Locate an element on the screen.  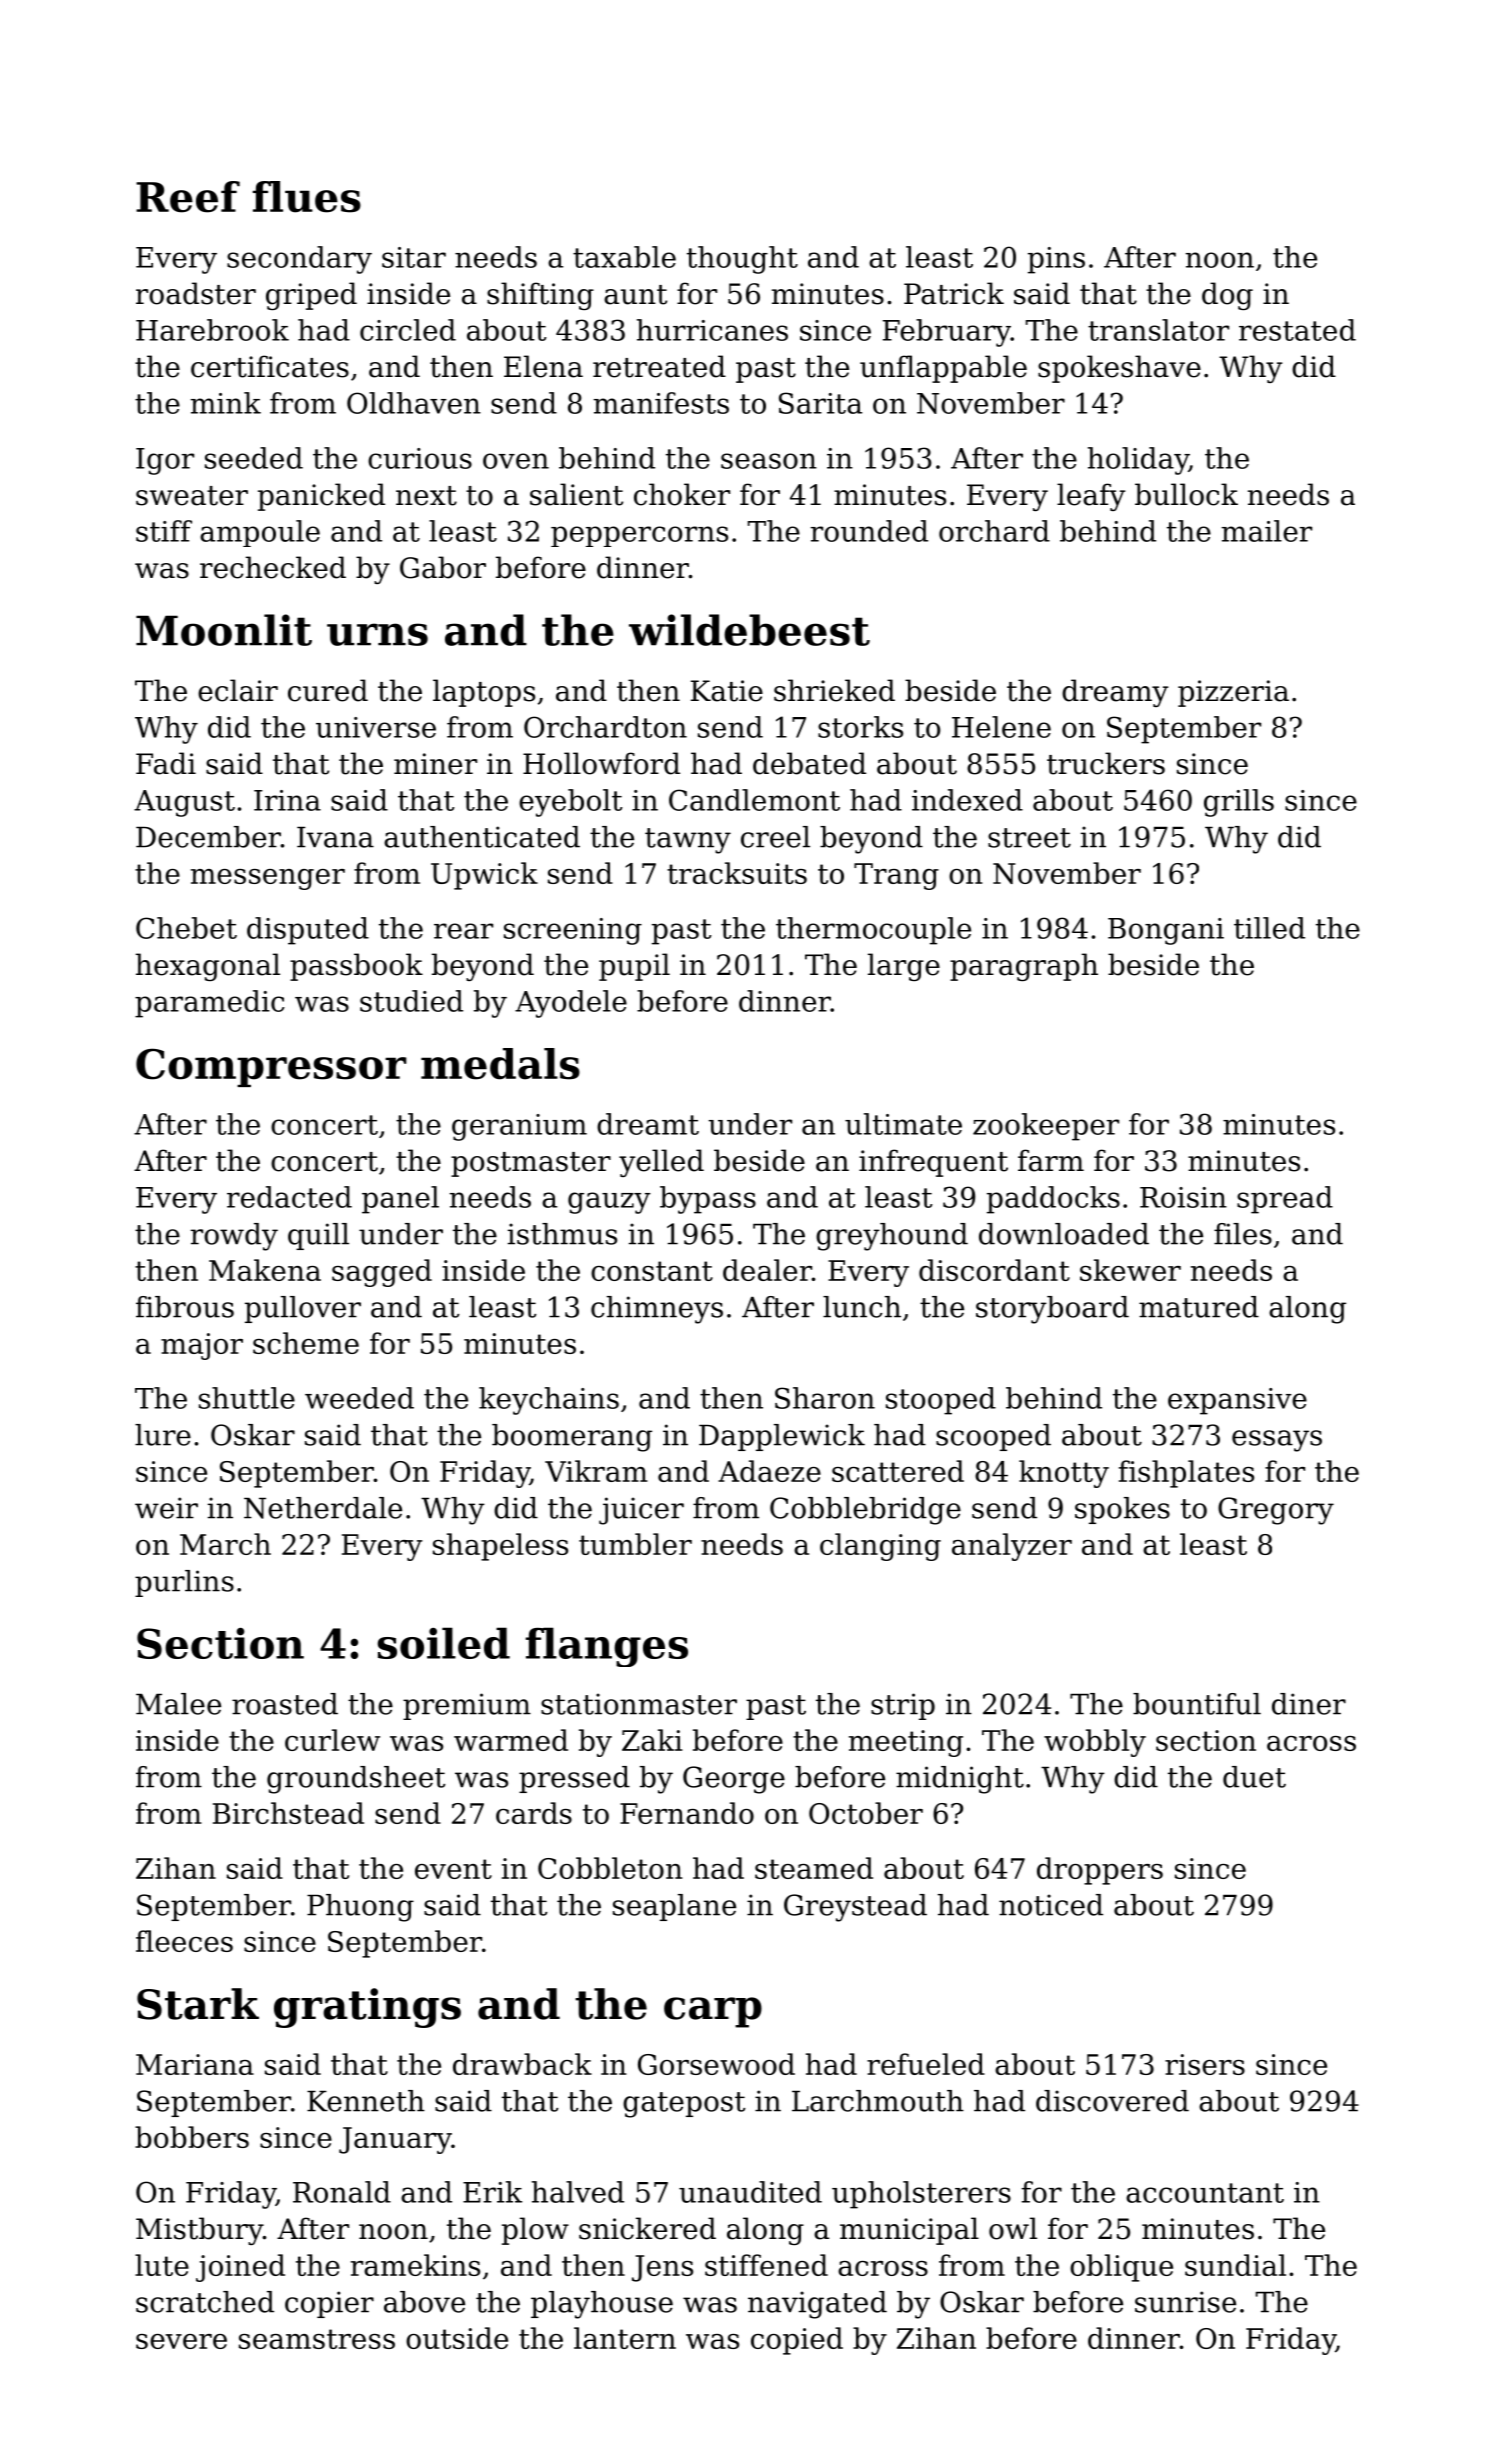
salient is located at coordinates (576, 494).
